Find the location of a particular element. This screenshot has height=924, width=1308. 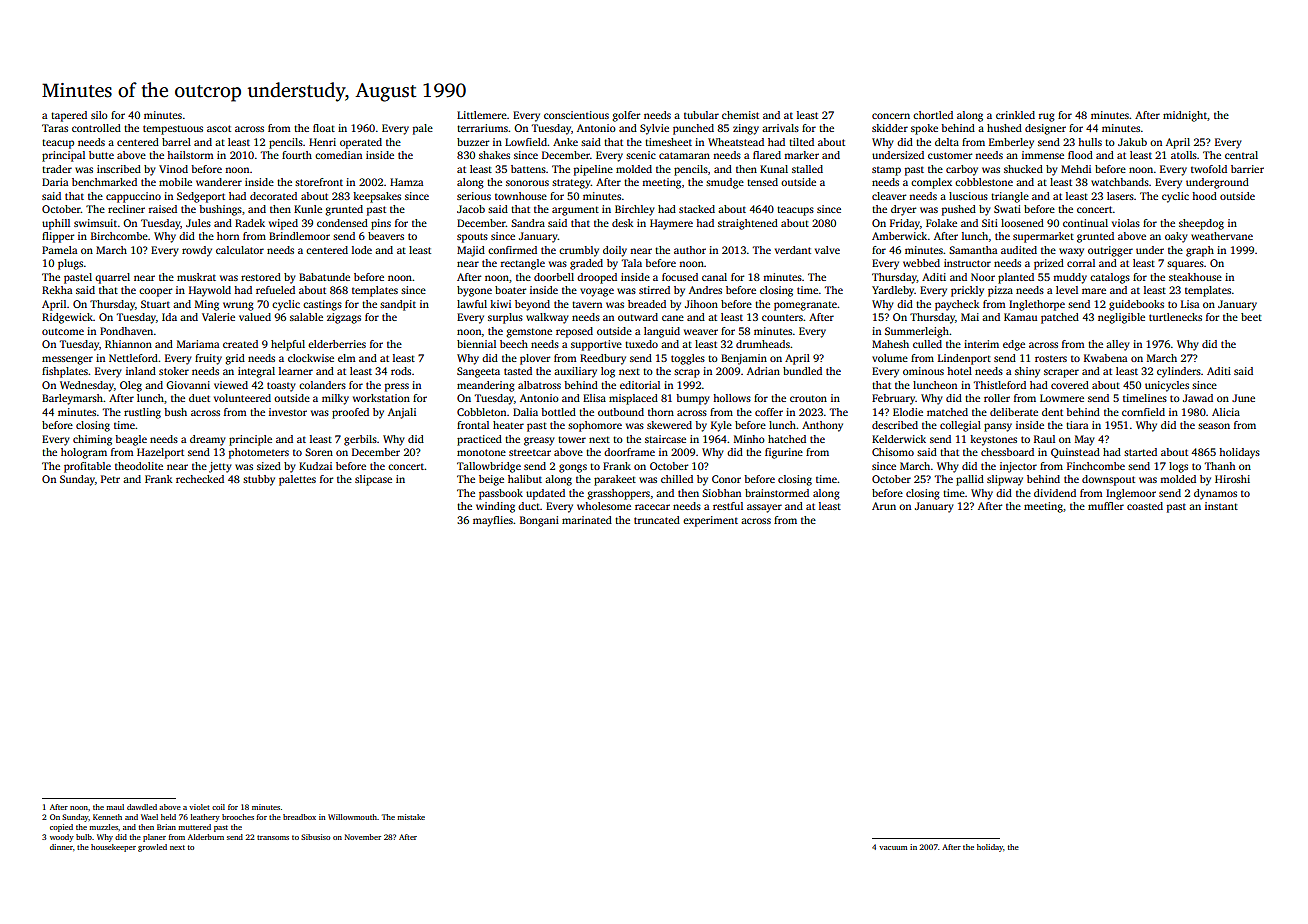

chemist is located at coordinates (740, 115).
